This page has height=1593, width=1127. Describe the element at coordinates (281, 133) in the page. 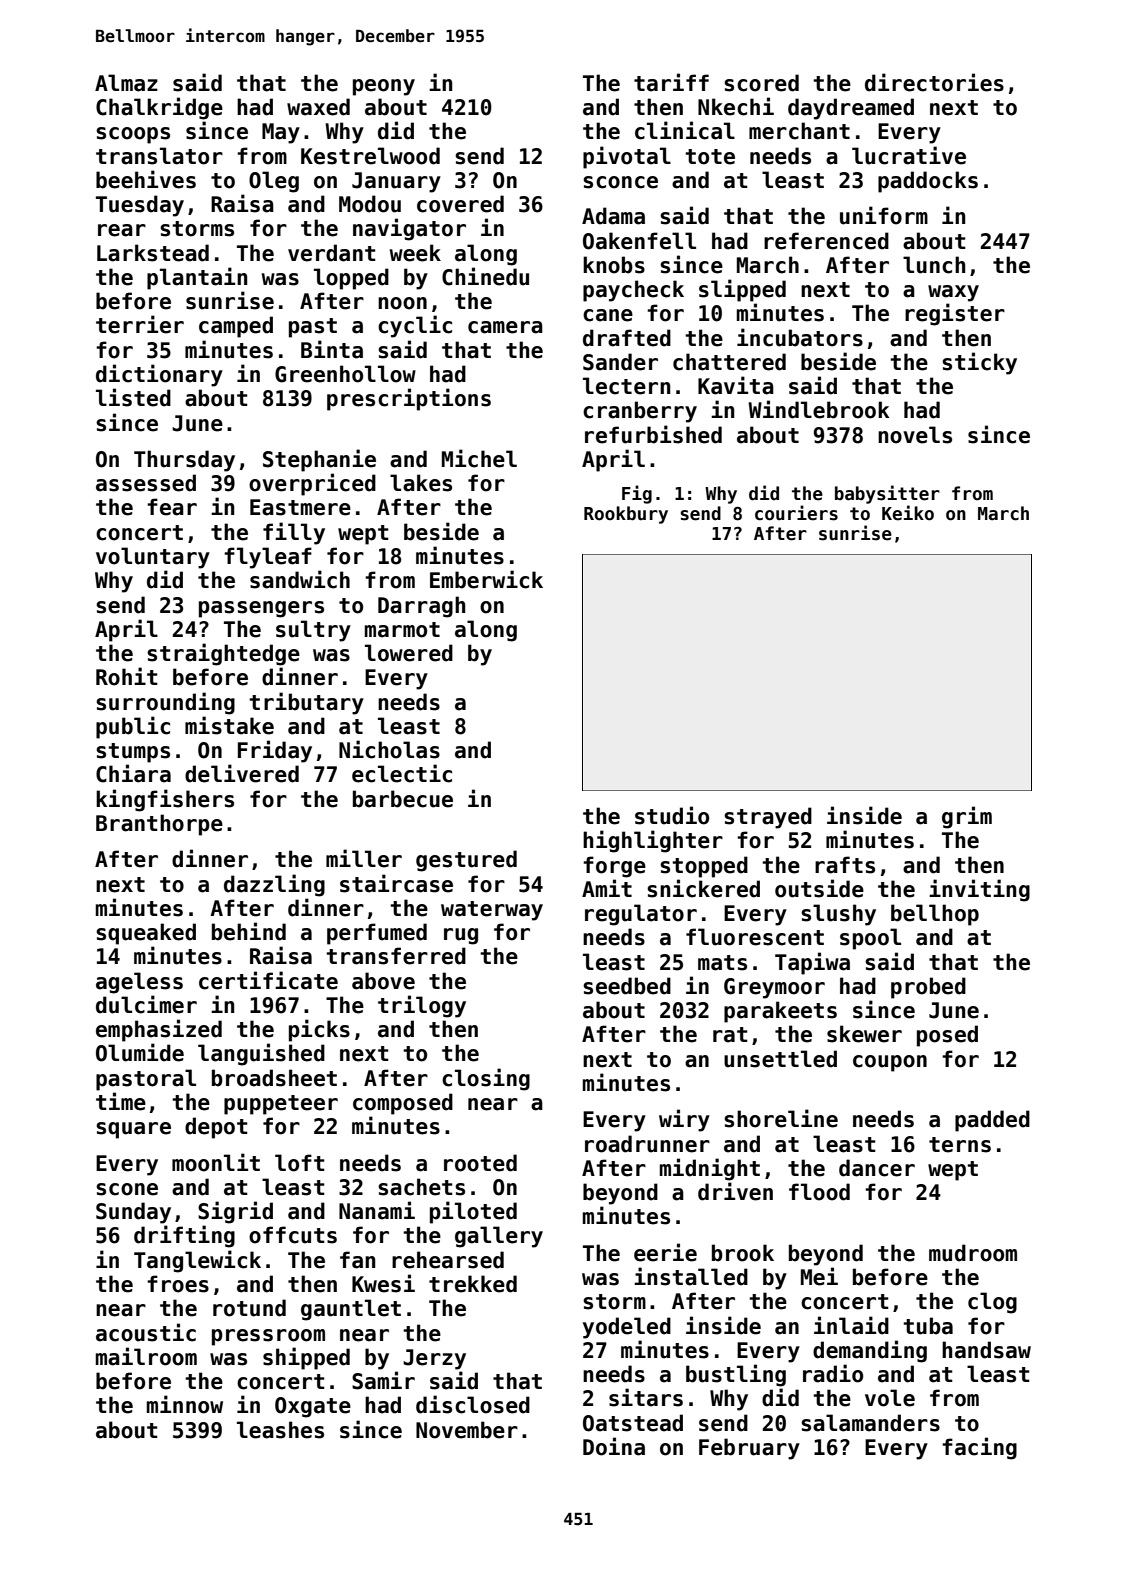

I see `May` at that location.
